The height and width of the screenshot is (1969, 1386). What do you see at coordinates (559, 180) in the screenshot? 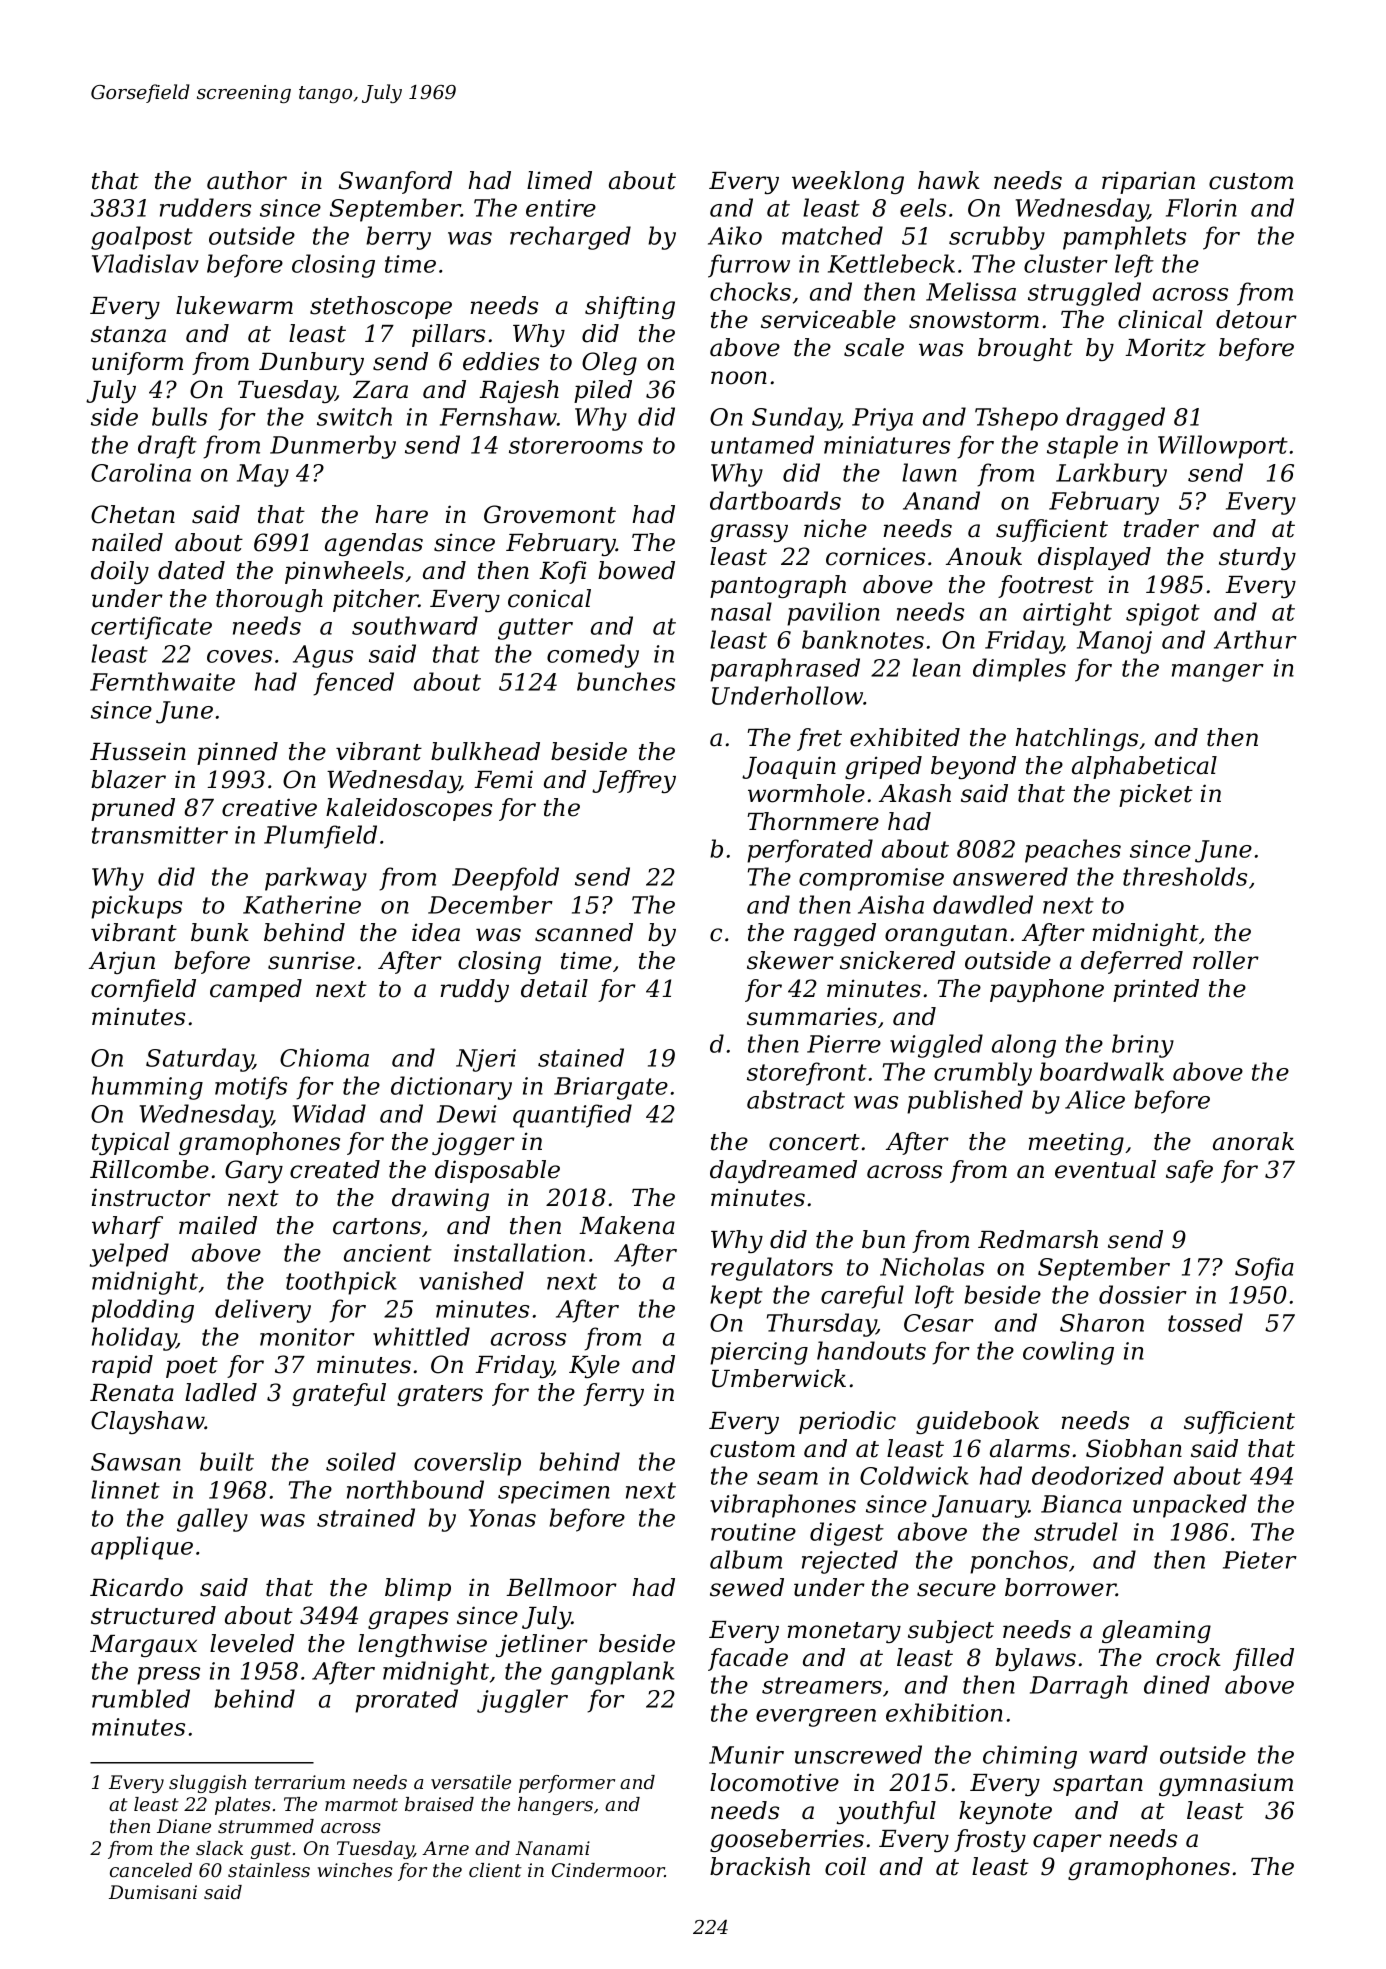
I see `limed` at bounding box center [559, 180].
